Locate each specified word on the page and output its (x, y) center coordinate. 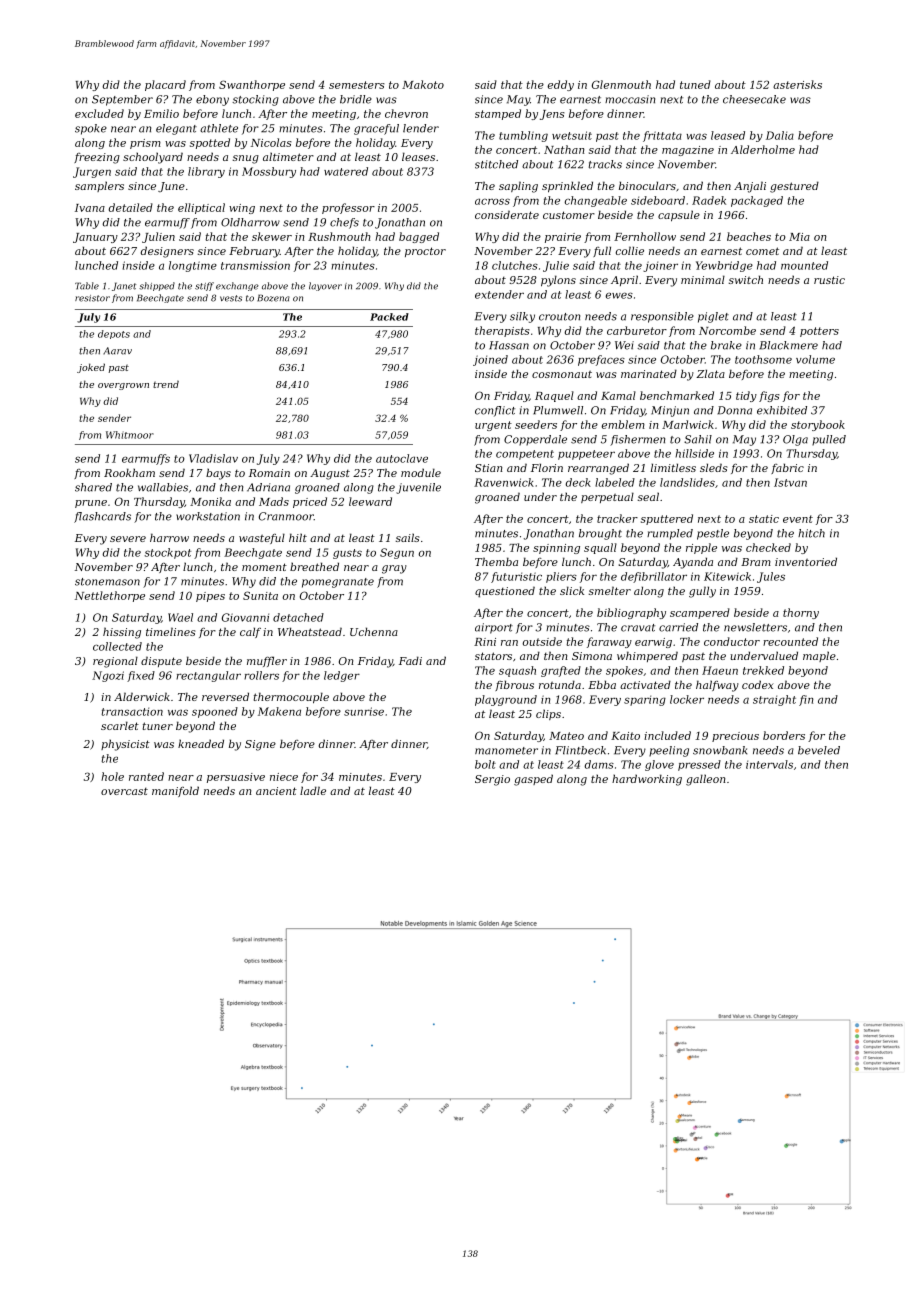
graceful (376, 129)
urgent (493, 426)
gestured (794, 187)
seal (648, 496)
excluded (99, 113)
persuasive (236, 778)
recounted (790, 641)
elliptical (201, 208)
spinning (556, 549)
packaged (757, 201)
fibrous (514, 685)
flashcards (102, 517)
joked (91, 368)
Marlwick (688, 424)
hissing (122, 633)
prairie (563, 238)
